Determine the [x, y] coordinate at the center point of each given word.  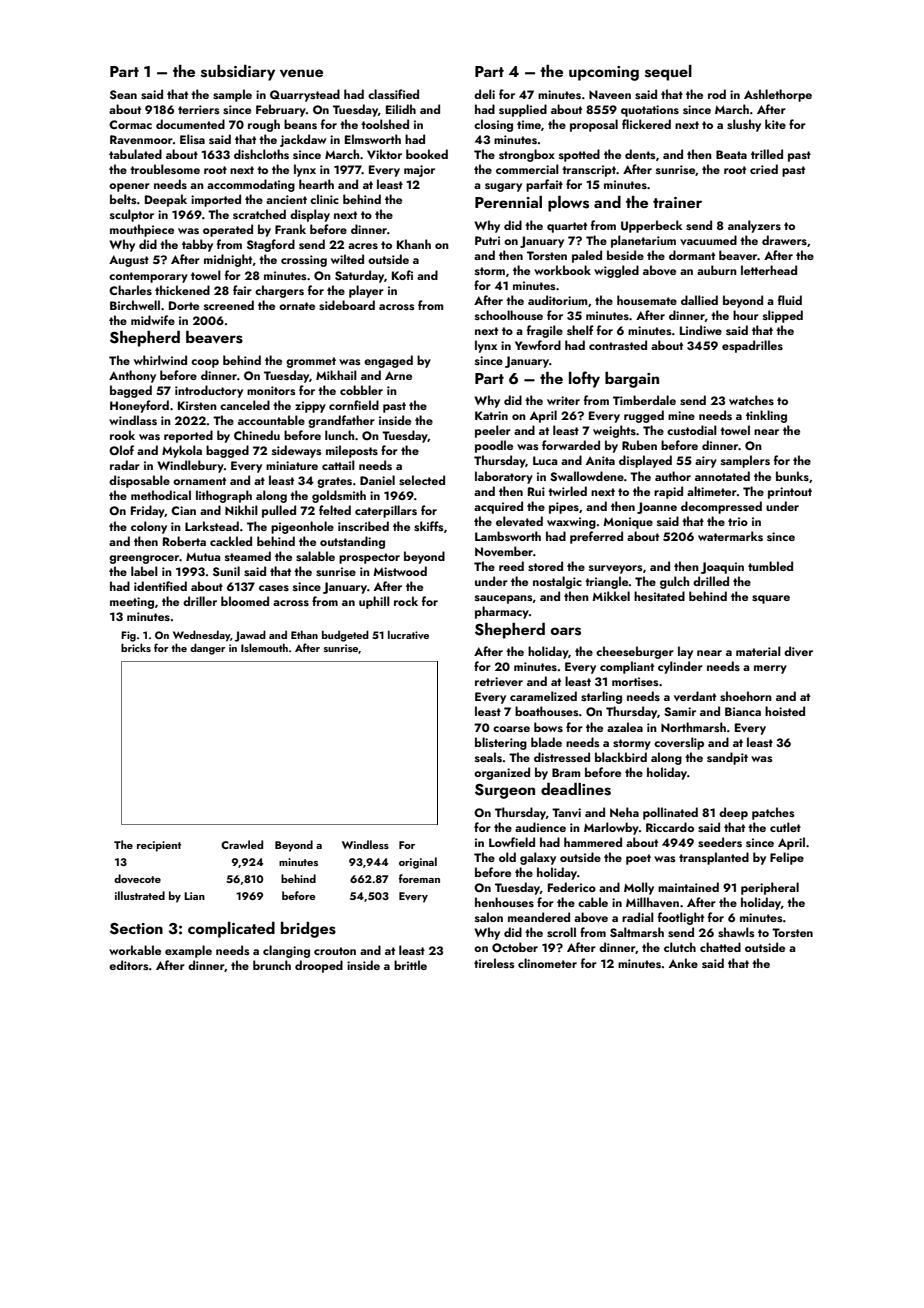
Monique [628, 523]
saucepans [503, 599]
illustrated [140, 895]
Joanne [657, 508]
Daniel [377, 480]
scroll [561, 932]
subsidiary [238, 73]
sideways [296, 451]
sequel [668, 73]
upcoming [604, 73]
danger [207, 649]
